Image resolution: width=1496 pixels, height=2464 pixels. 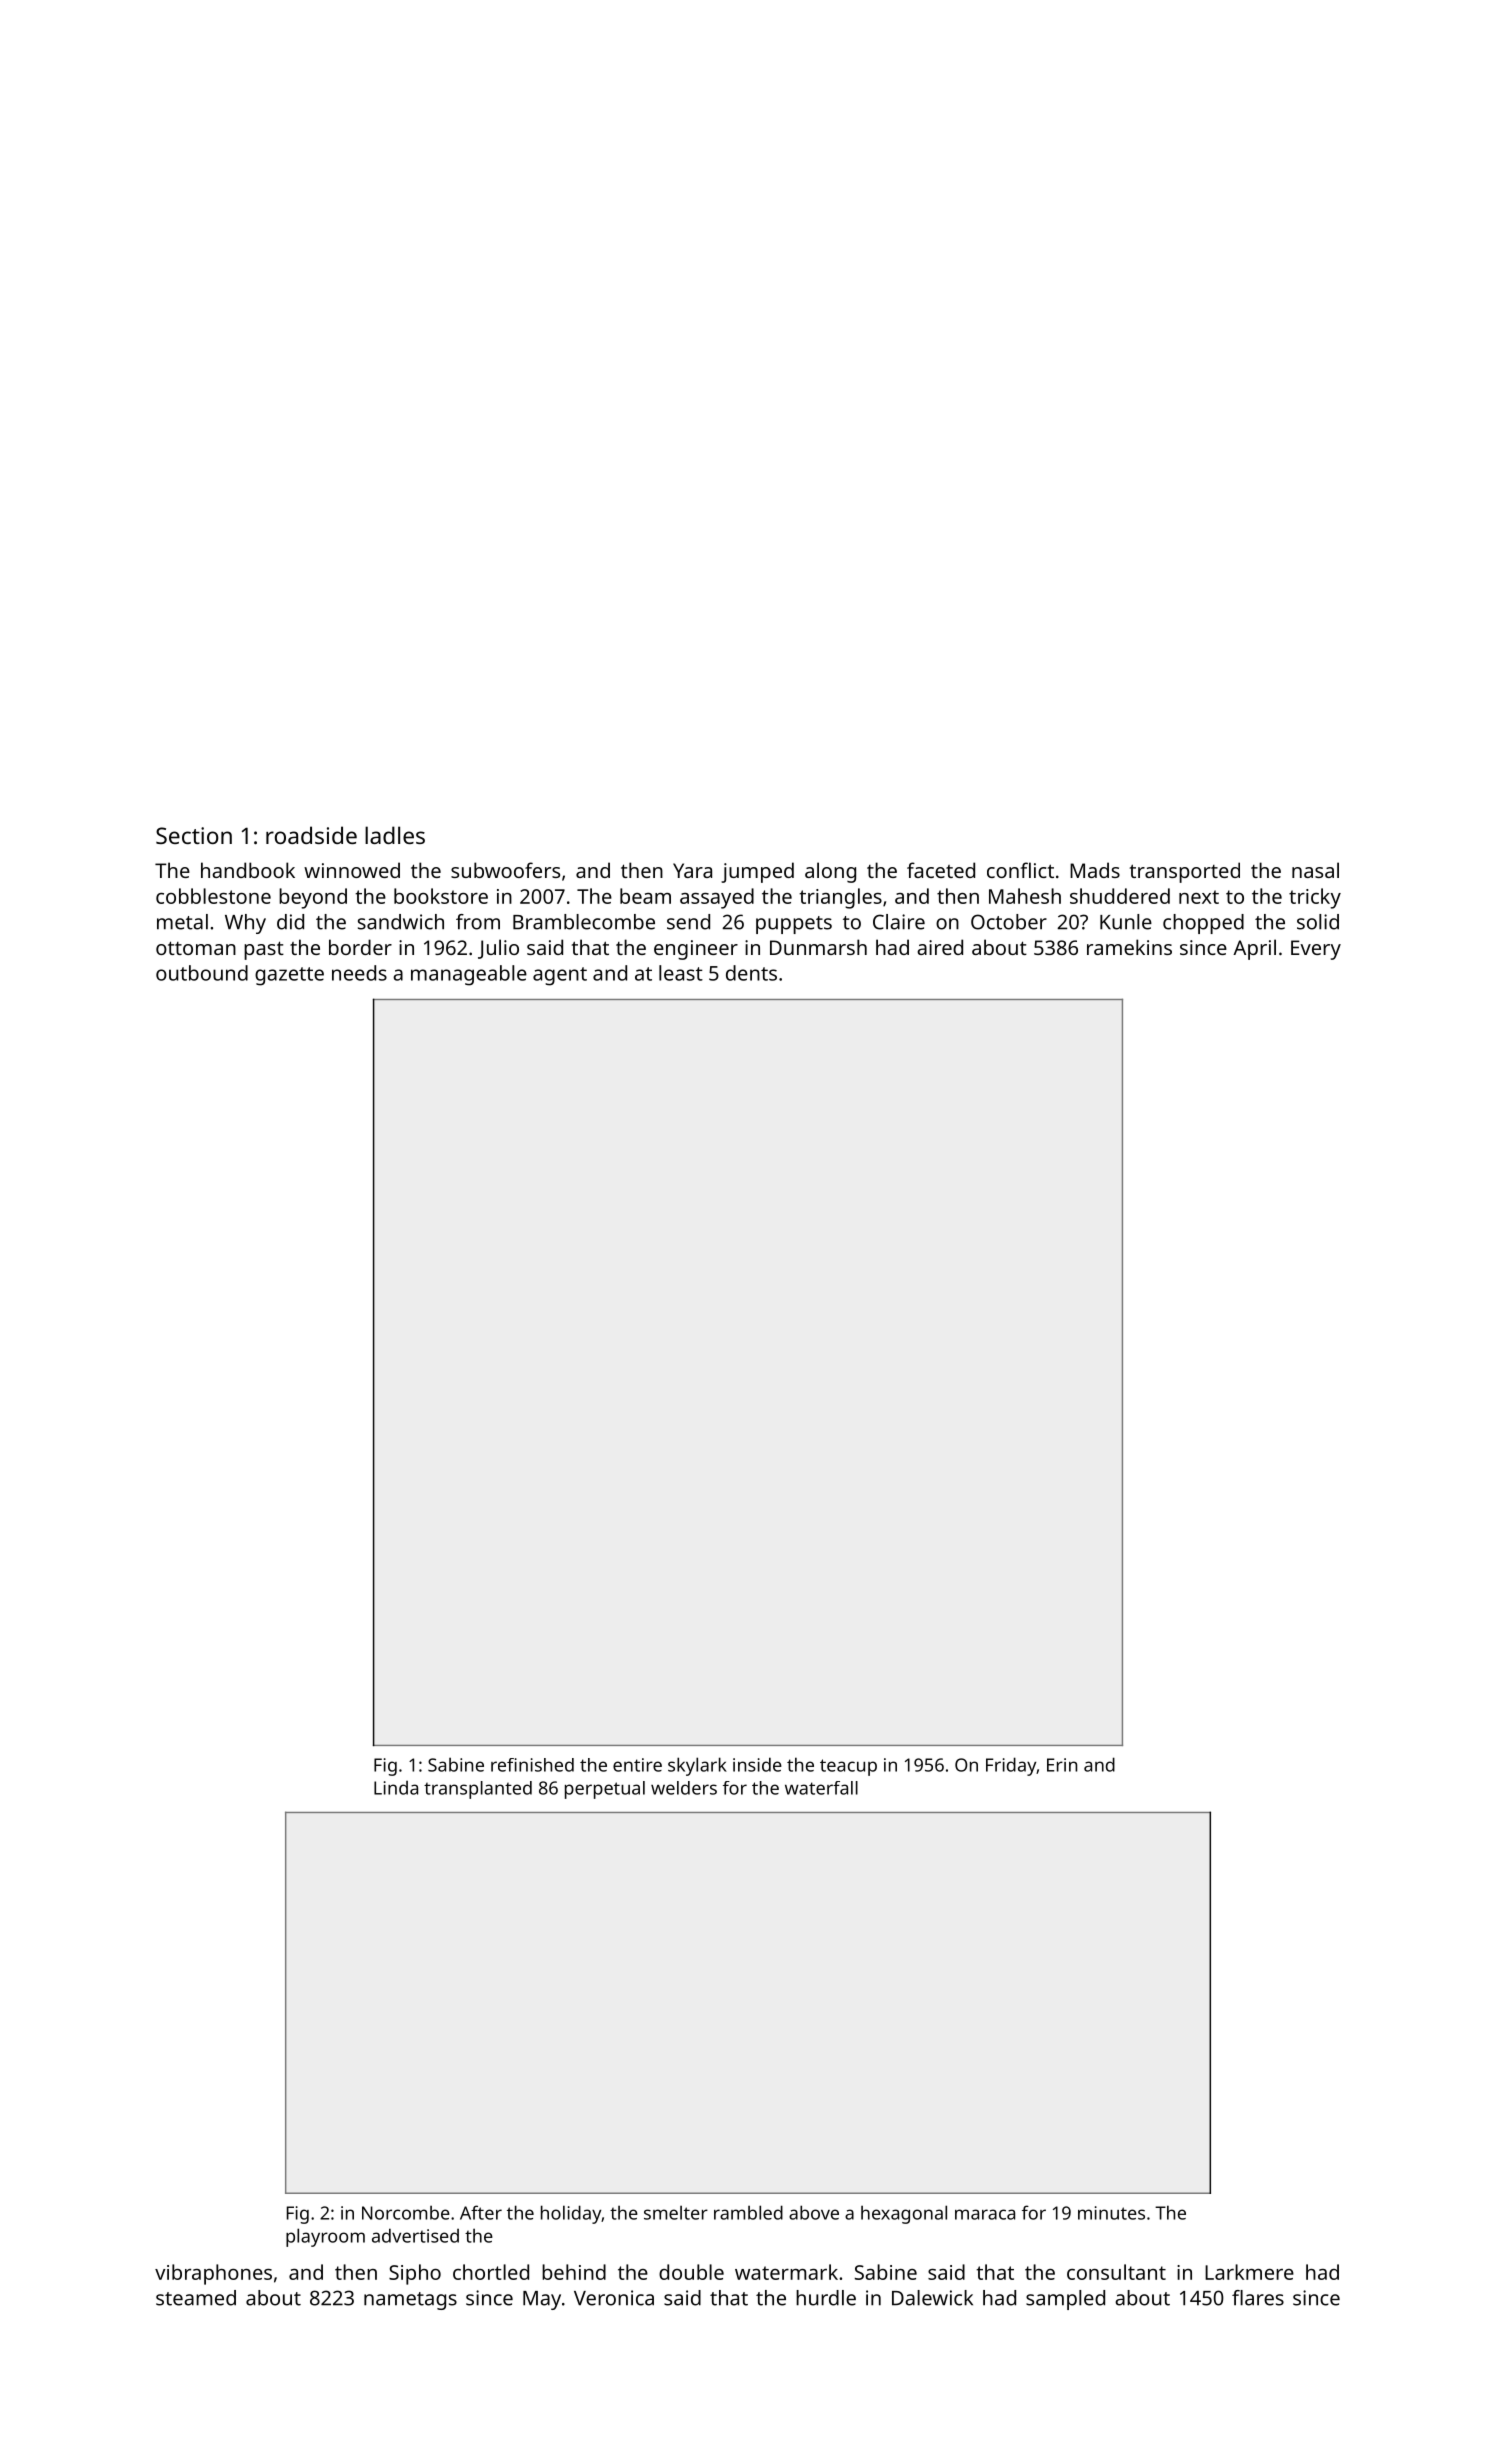 I want to click on holiday, so click(x=571, y=2214).
